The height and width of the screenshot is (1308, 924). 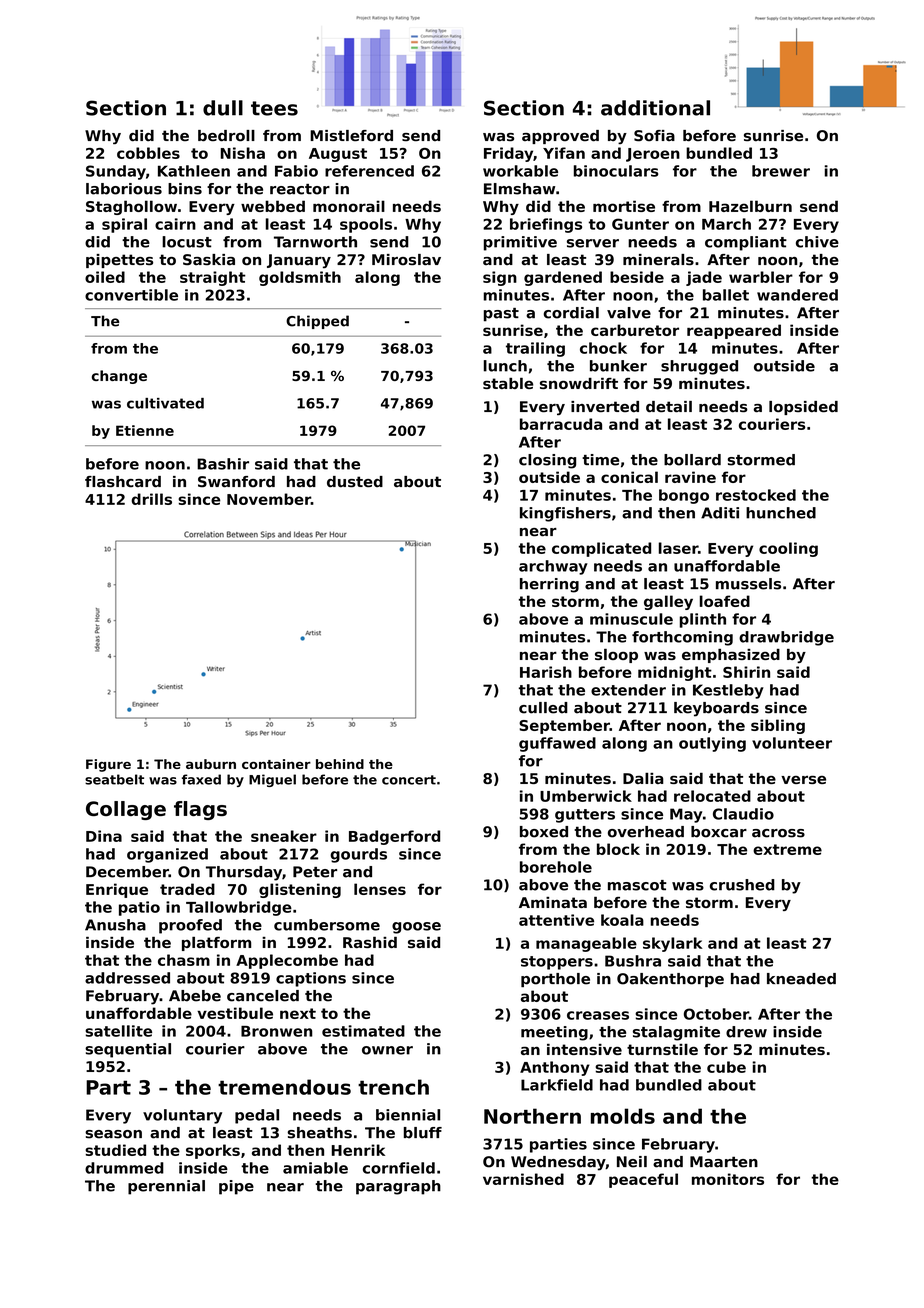 What do you see at coordinates (166, 1187) in the screenshot?
I see `perennial` at bounding box center [166, 1187].
